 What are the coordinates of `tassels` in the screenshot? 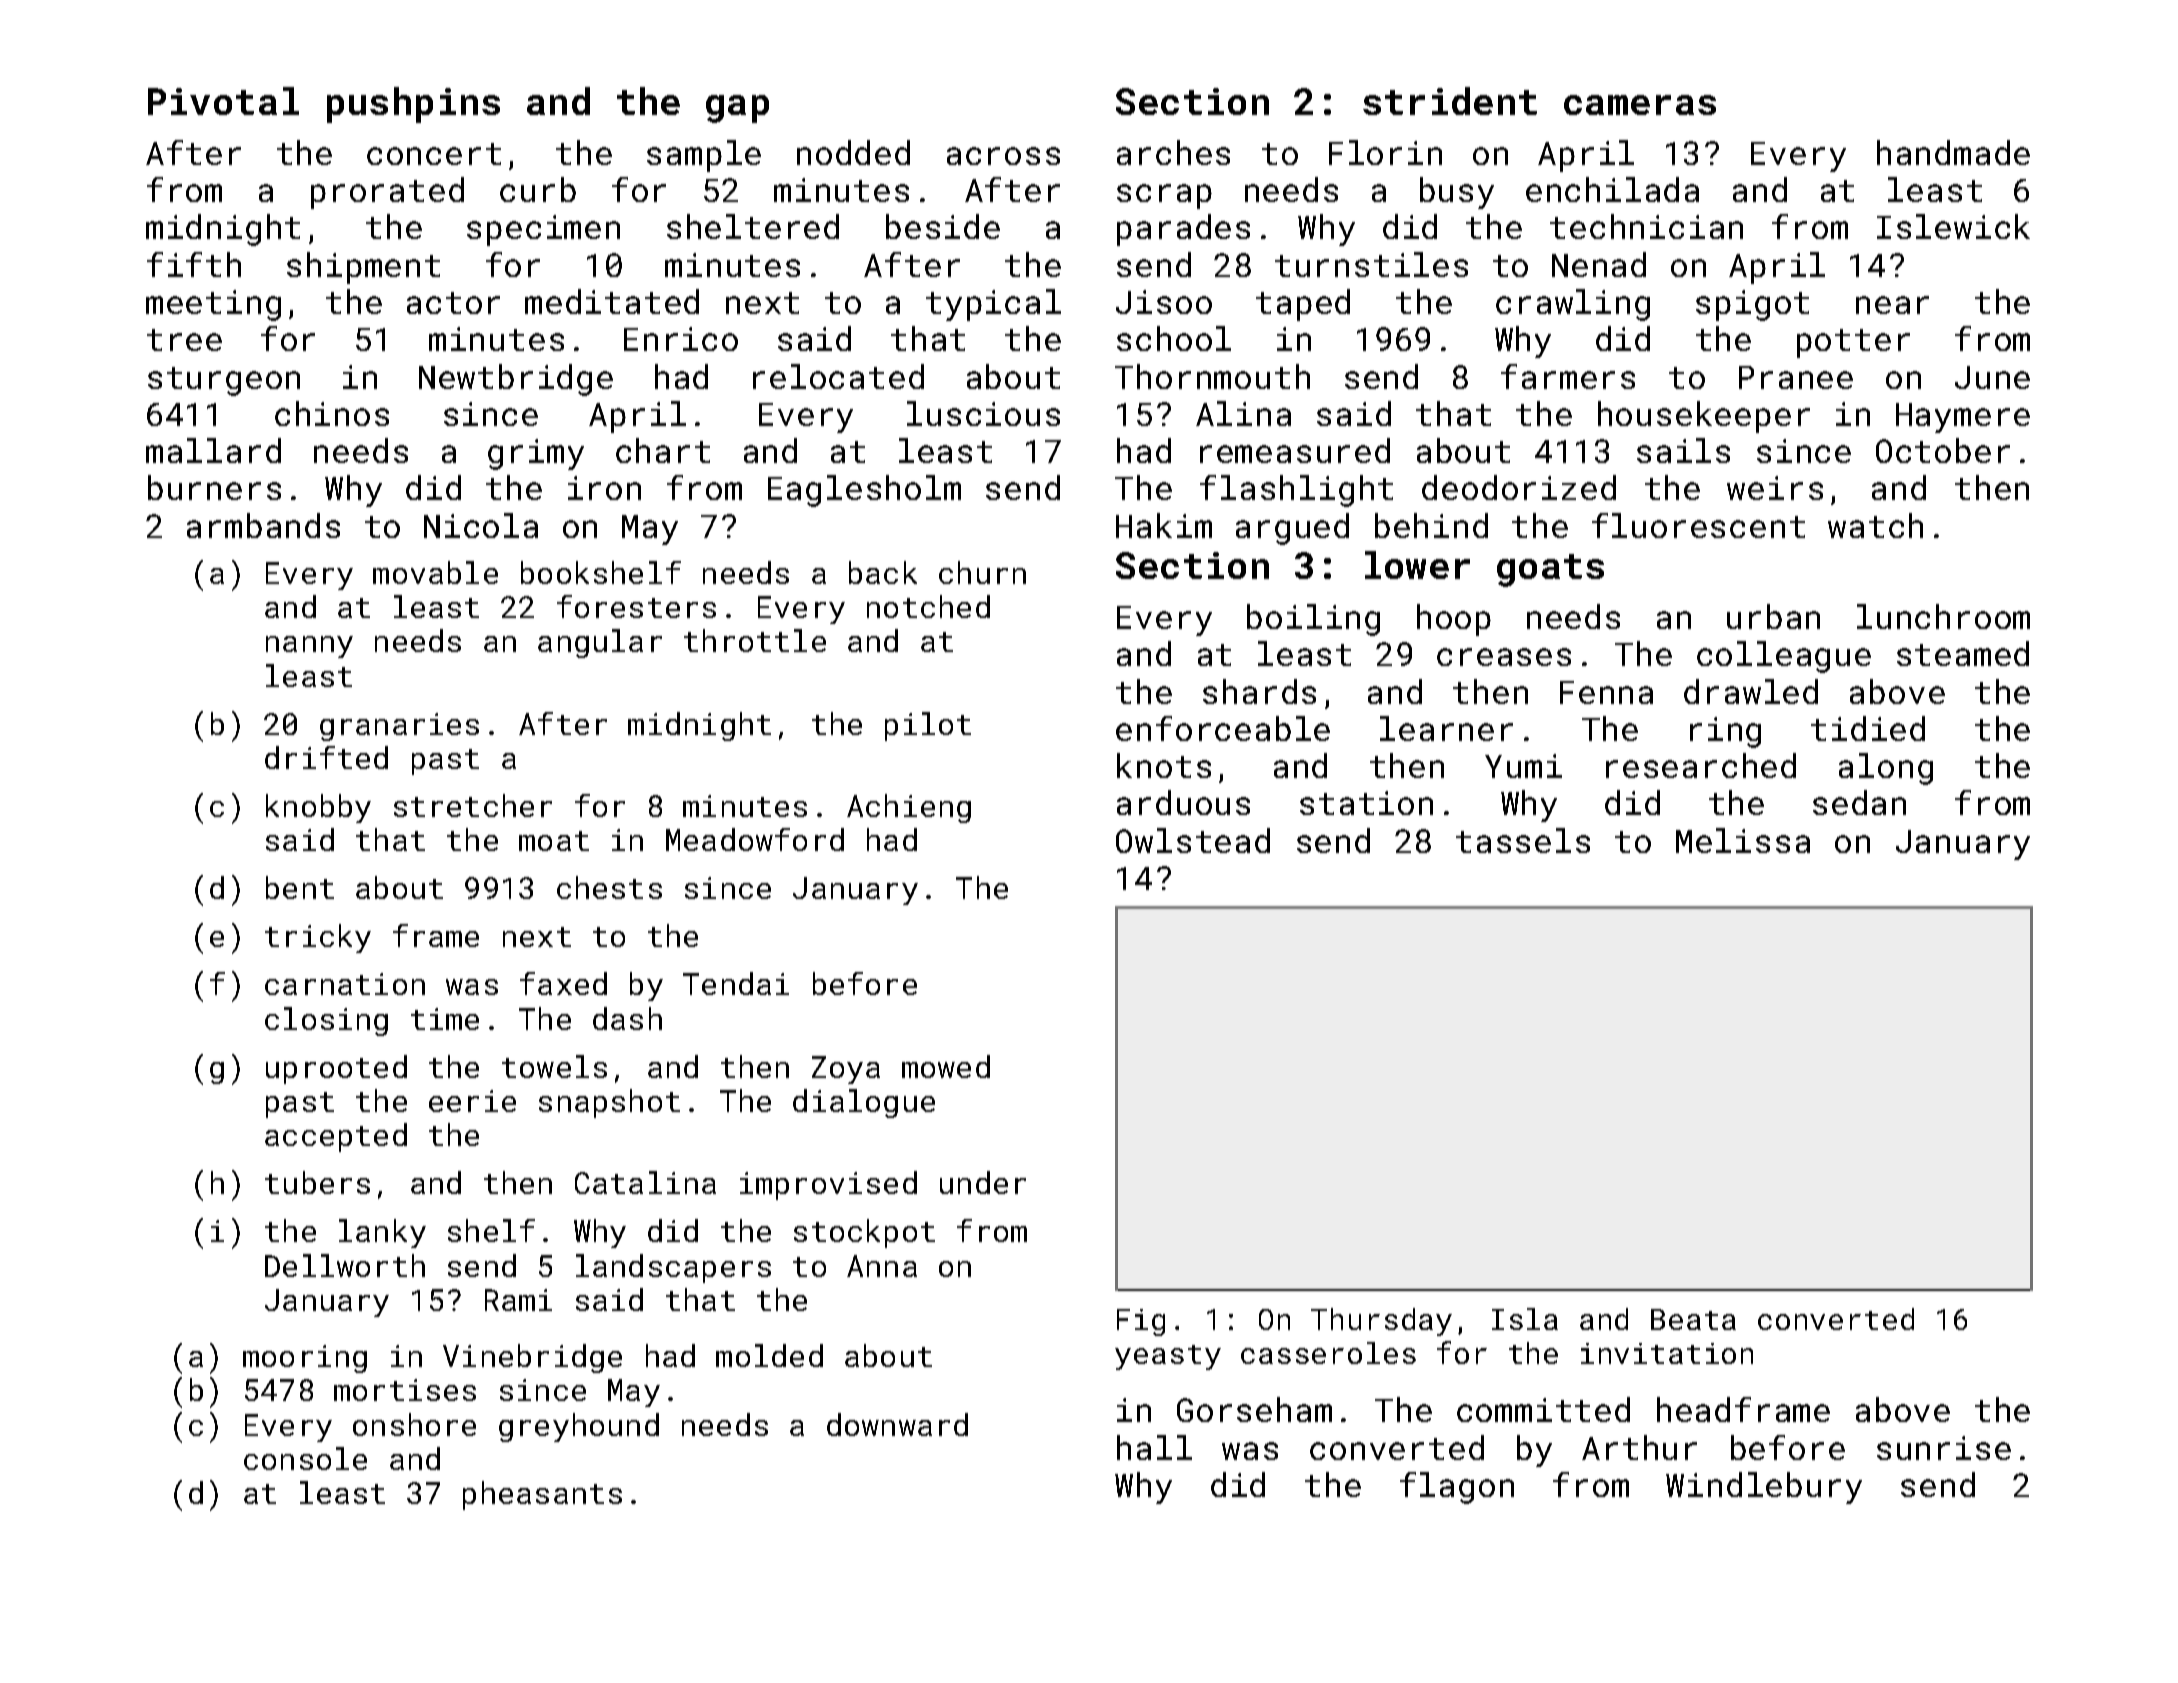 It's located at (1523, 840).
